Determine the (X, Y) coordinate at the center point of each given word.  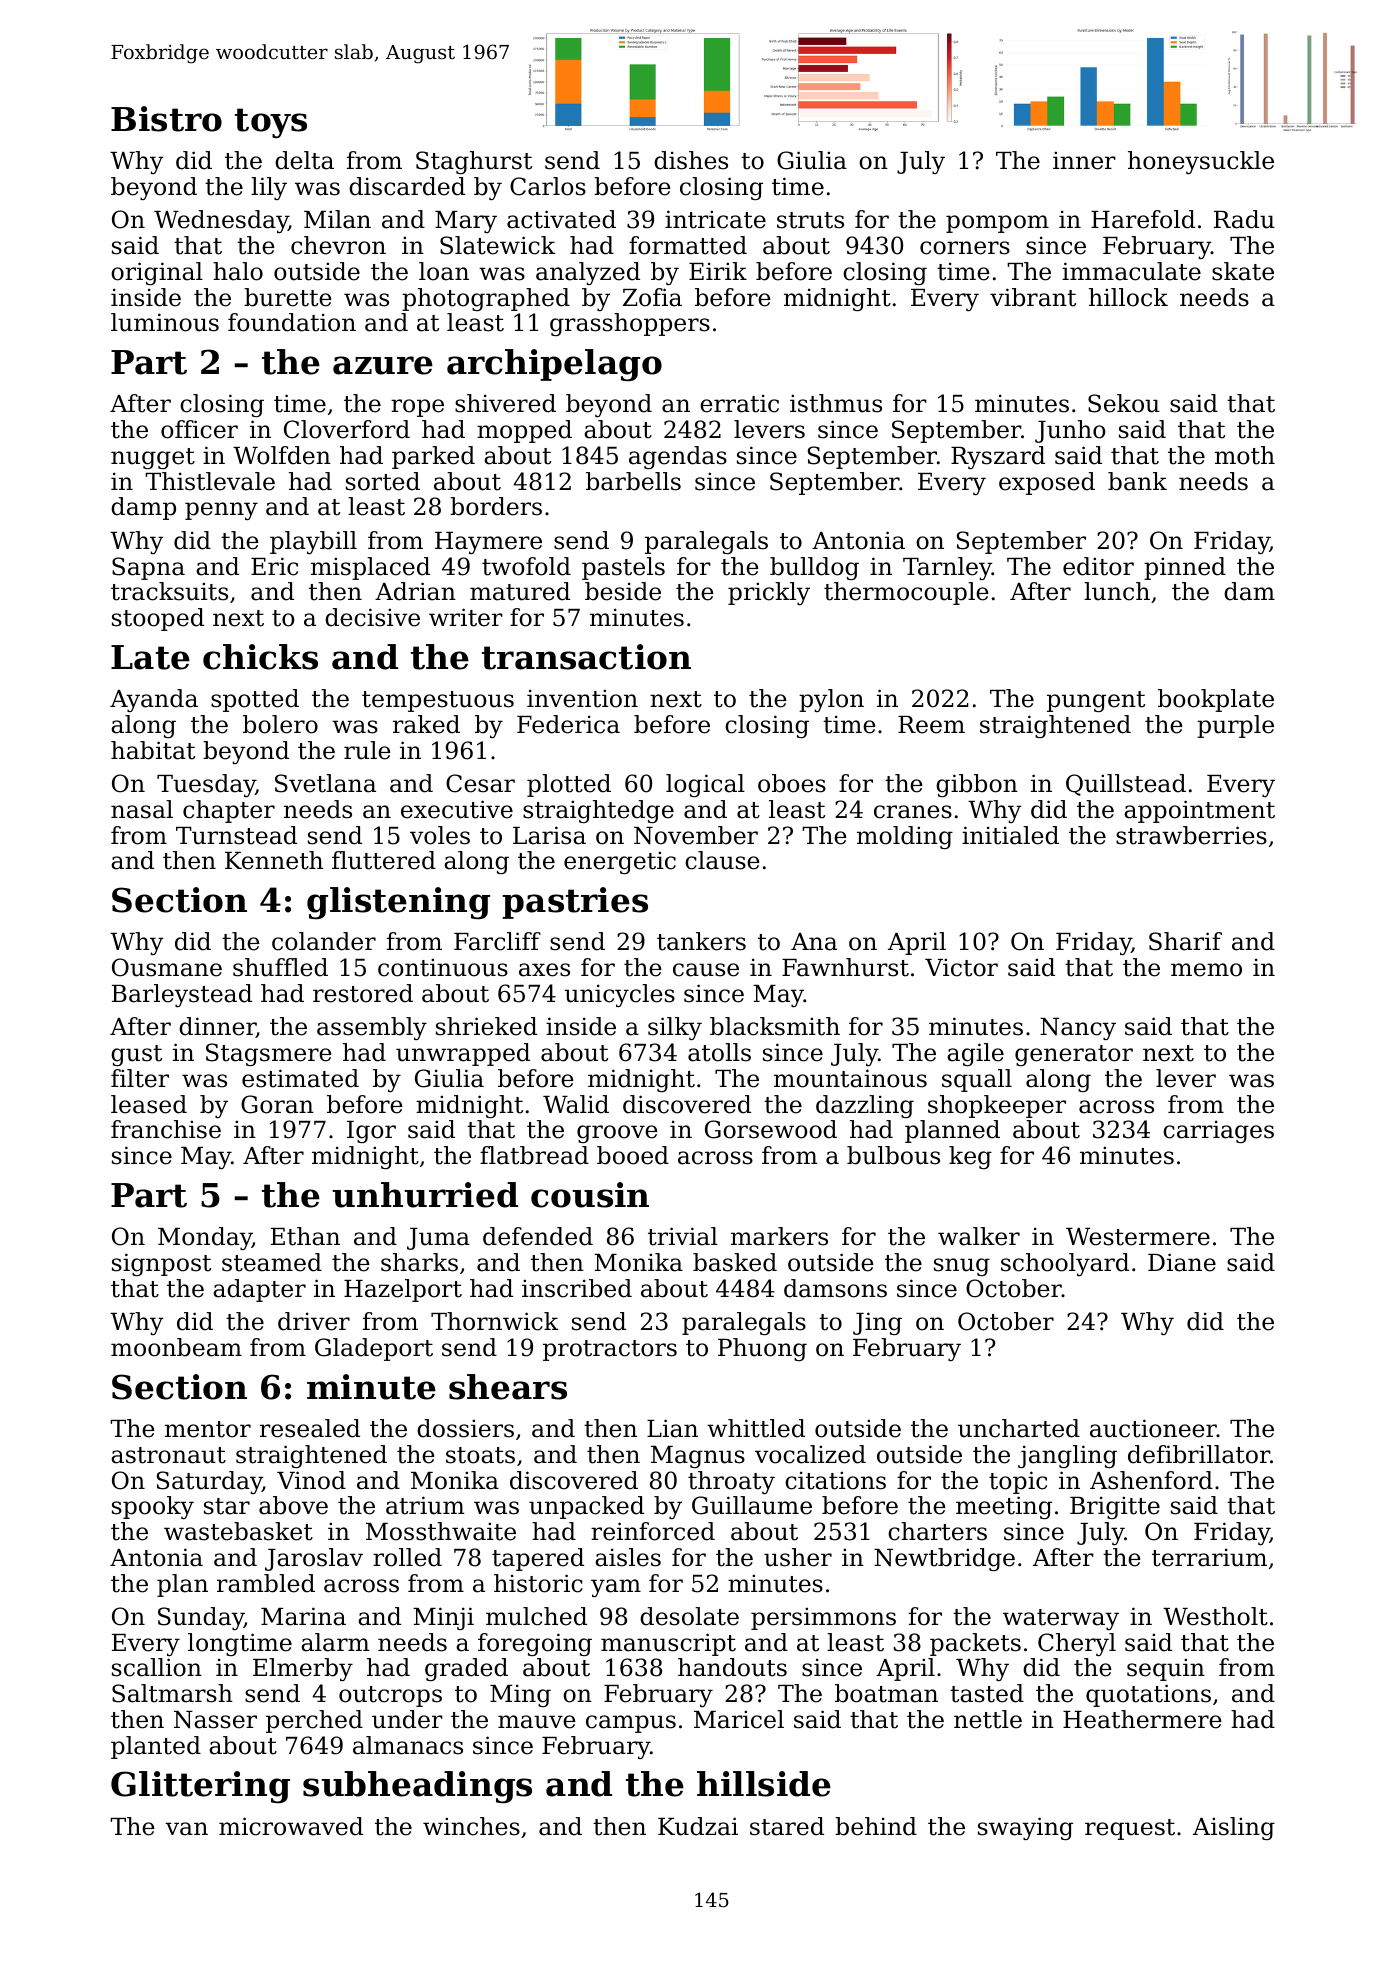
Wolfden (282, 455)
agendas (678, 457)
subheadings (417, 1787)
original (157, 273)
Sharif (1185, 941)
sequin (1166, 1669)
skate (1243, 271)
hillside (764, 1784)
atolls (719, 1052)
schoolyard (1065, 1264)
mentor (208, 1429)
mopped (524, 431)
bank (1137, 481)
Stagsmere (269, 1054)
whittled (756, 1428)
